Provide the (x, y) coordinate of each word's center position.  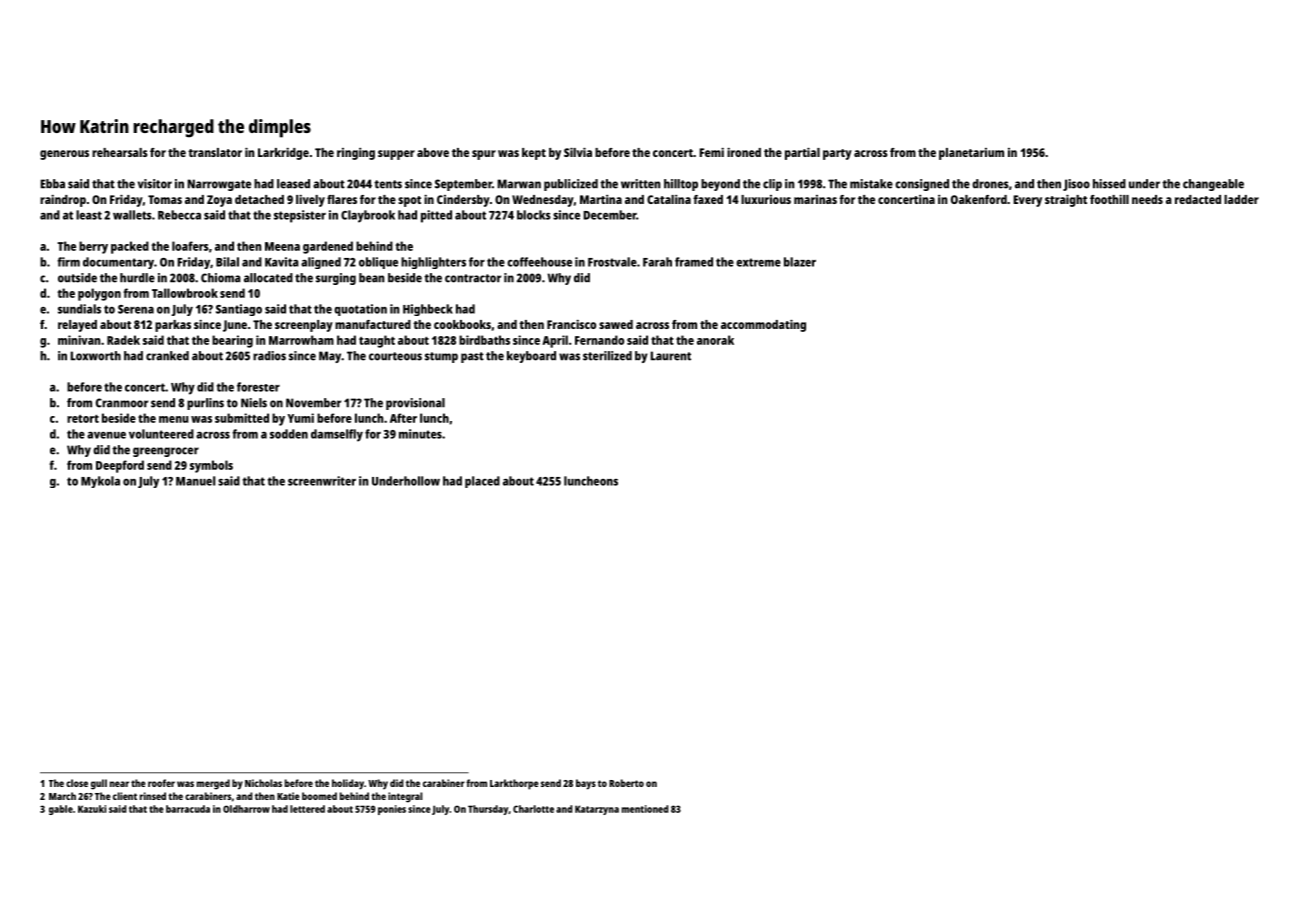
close (77, 783)
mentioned (645, 809)
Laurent (671, 356)
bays (586, 784)
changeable (1213, 185)
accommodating (763, 325)
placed (482, 482)
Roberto (626, 783)
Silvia (578, 152)
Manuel (195, 481)
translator (215, 152)
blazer (800, 262)
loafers (190, 246)
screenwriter (322, 481)
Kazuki (92, 809)
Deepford (120, 466)
